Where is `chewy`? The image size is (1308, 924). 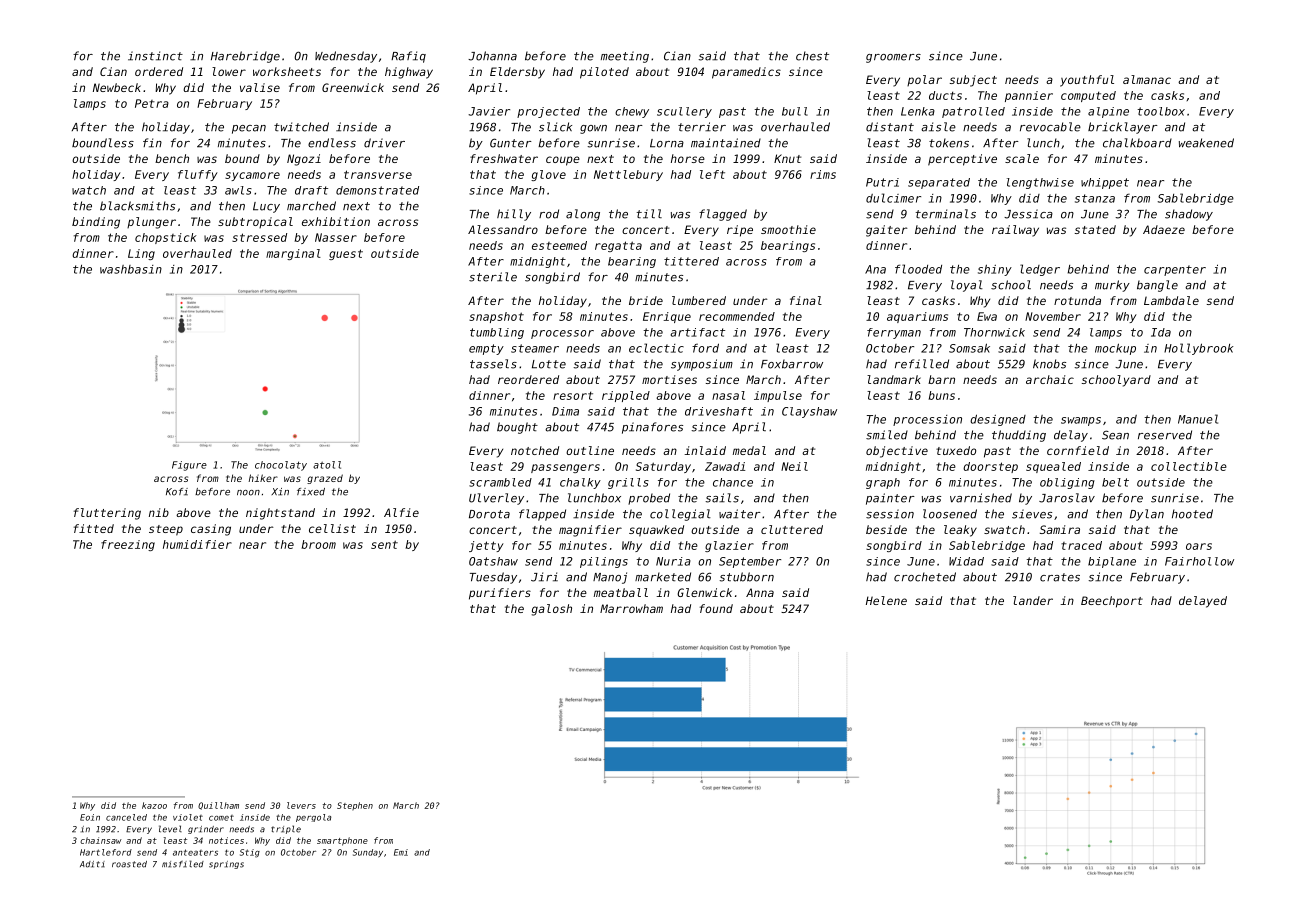
chewy is located at coordinates (632, 112).
